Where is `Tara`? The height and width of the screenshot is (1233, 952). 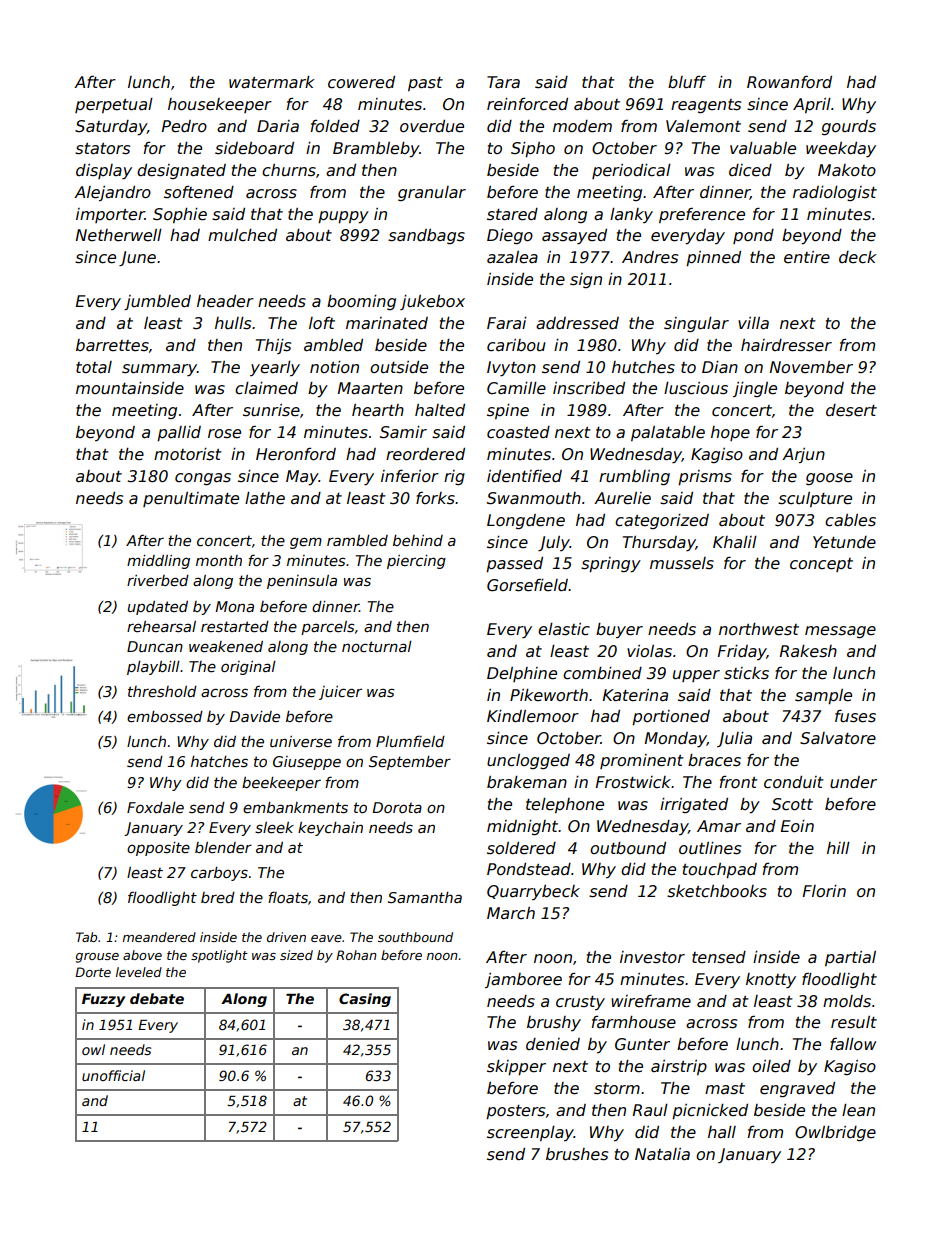 Tara is located at coordinates (503, 82).
